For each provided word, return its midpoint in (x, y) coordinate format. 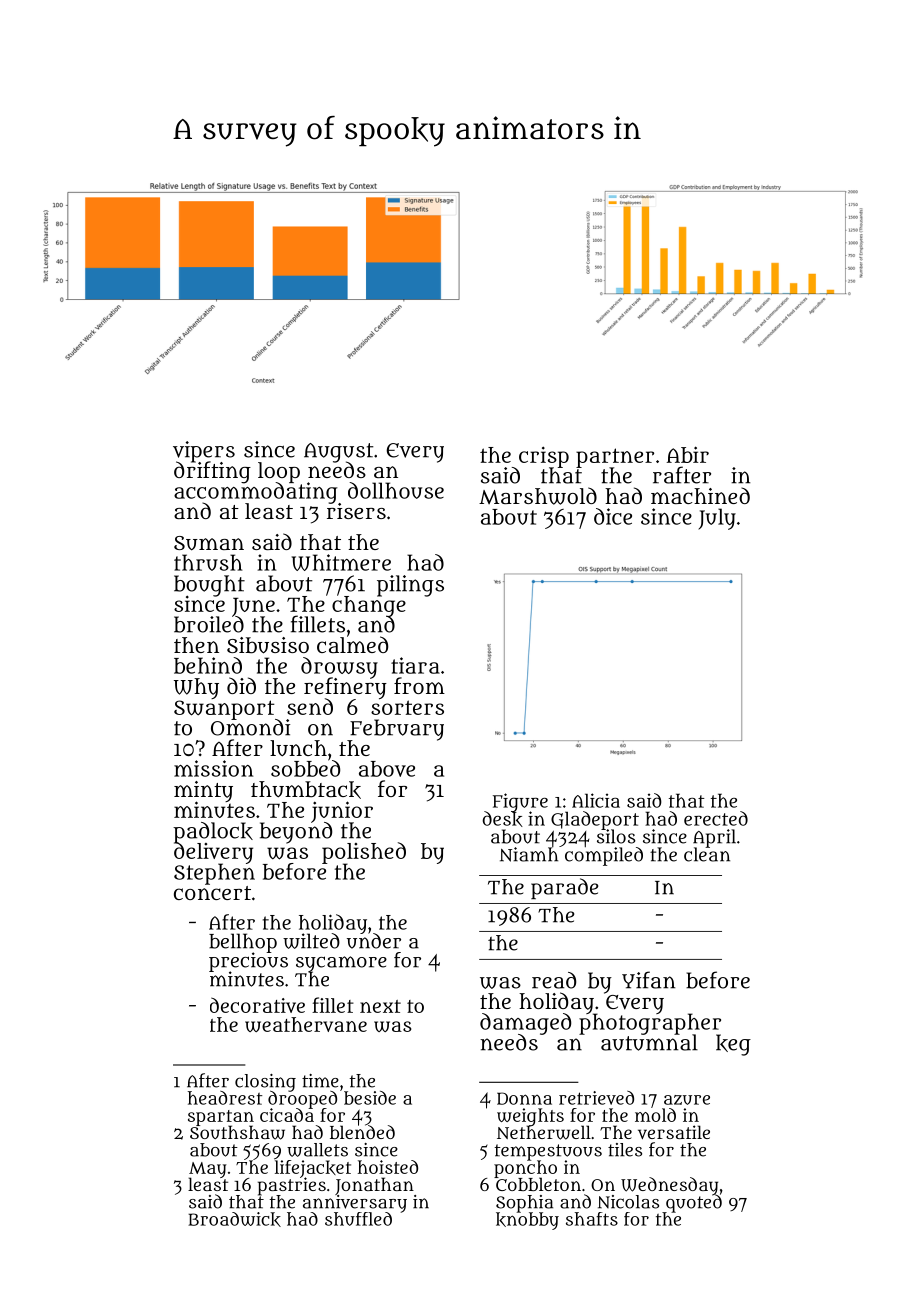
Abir (688, 454)
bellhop (243, 943)
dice (613, 516)
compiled (604, 856)
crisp (544, 456)
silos (616, 837)
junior (342, 811)
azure (687, 1100)
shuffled (358, 1219)
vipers (204, 451)
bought (209, 585)
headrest (225, 1098)
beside (370, 1098)
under (374, 941)
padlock (213, 832)
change (369, 606)
